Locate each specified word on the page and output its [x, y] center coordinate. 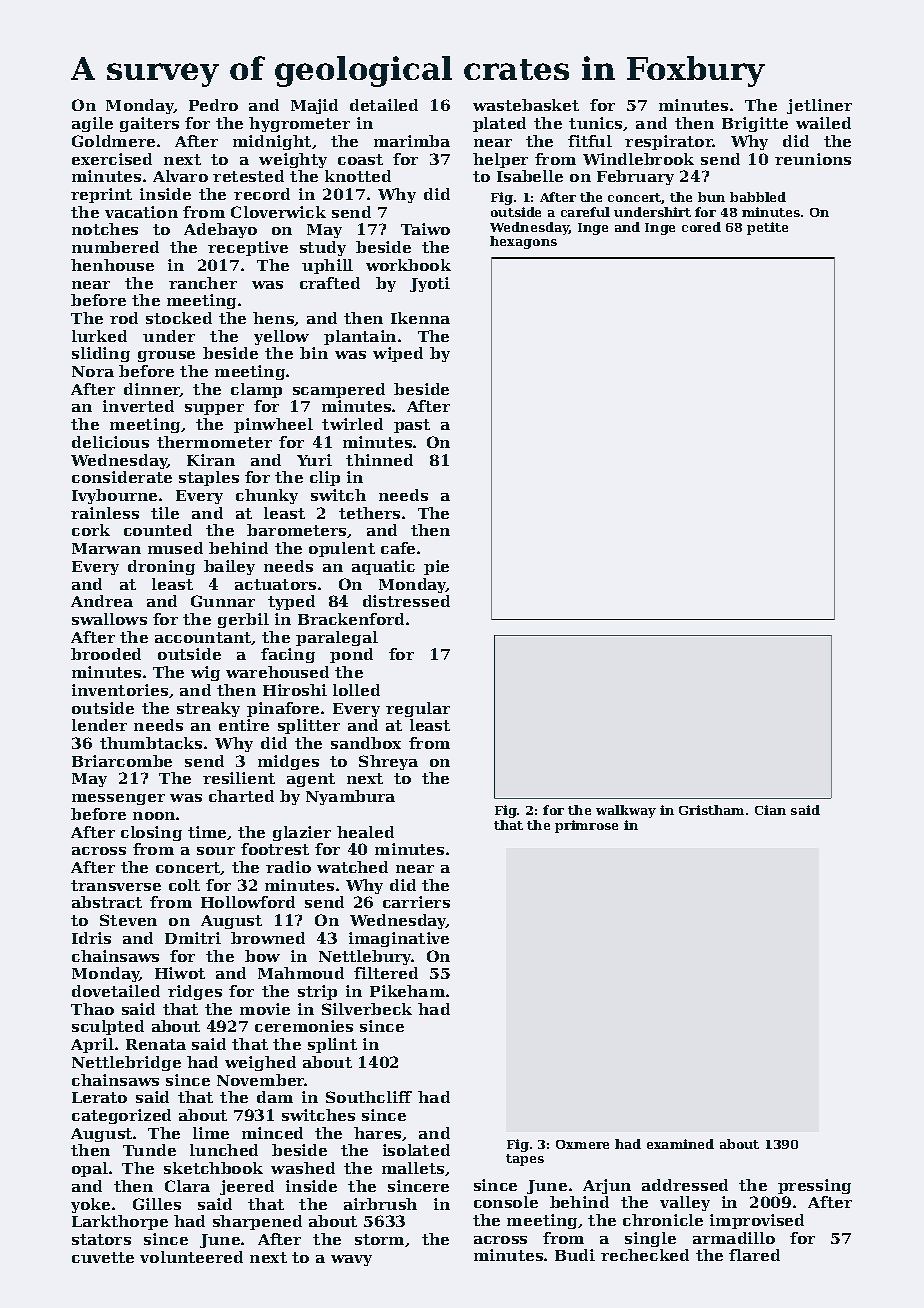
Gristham [711, 810]
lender [99, 725]
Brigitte [755, 124]
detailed [384, 105]
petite [767, 228]
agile [92, 124]
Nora [93, 371]
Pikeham [407, 991]
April [92, 1045]
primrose [586, 826]
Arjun [607, 1186]
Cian [770, 810]
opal [90, 1169]
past [412, 426]
